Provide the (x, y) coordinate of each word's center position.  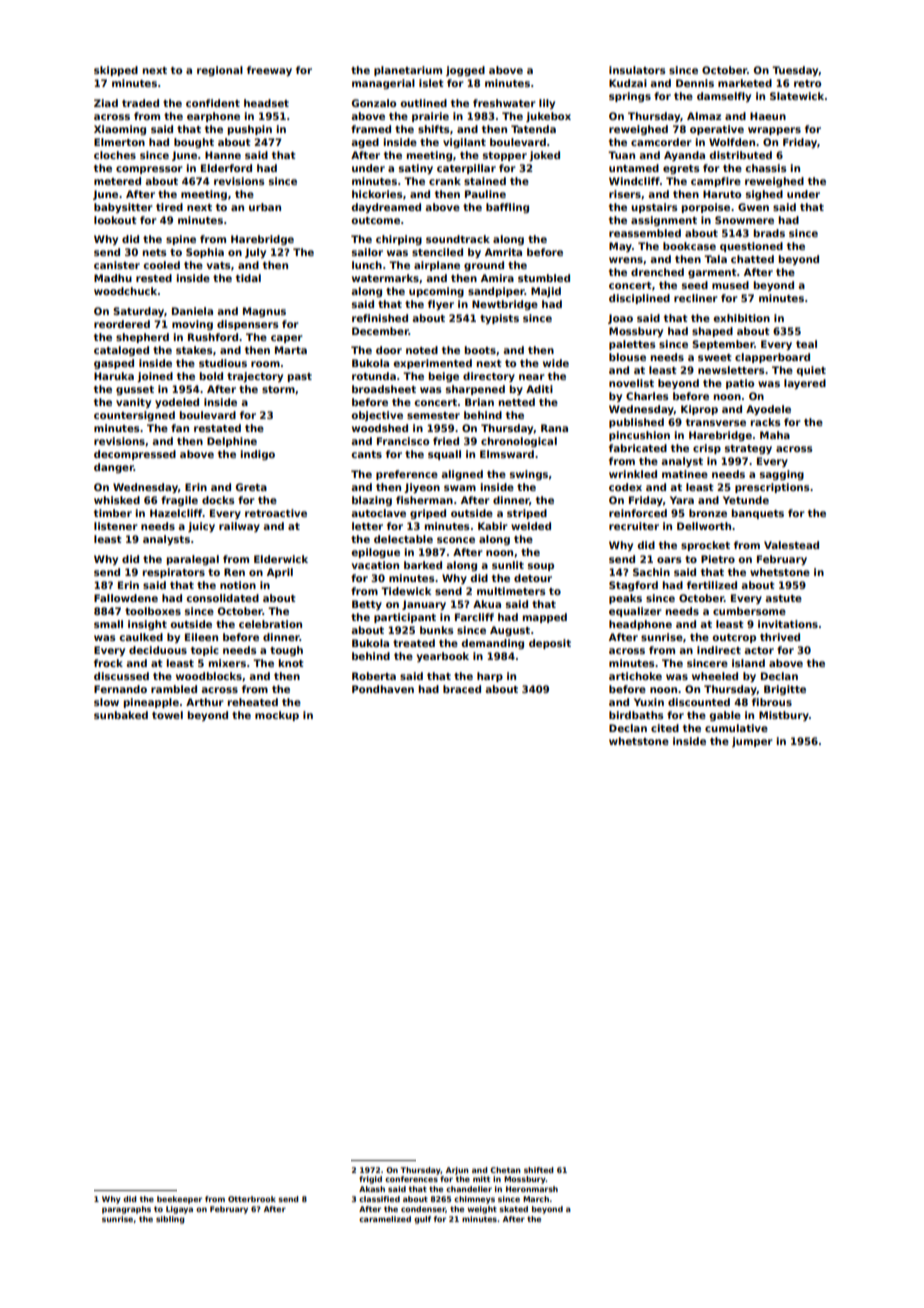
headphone (640, 625)
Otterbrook (252, 1199)
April (280, 573)
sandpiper (496, 292)
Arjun (457, 1171)
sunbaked (121, 715)
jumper (752, 742)
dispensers (248, 325)
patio (740, 384)
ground (484, 266)
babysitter (123, 208)
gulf (422, 1220)
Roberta (374, 676)
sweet (714, 357)
